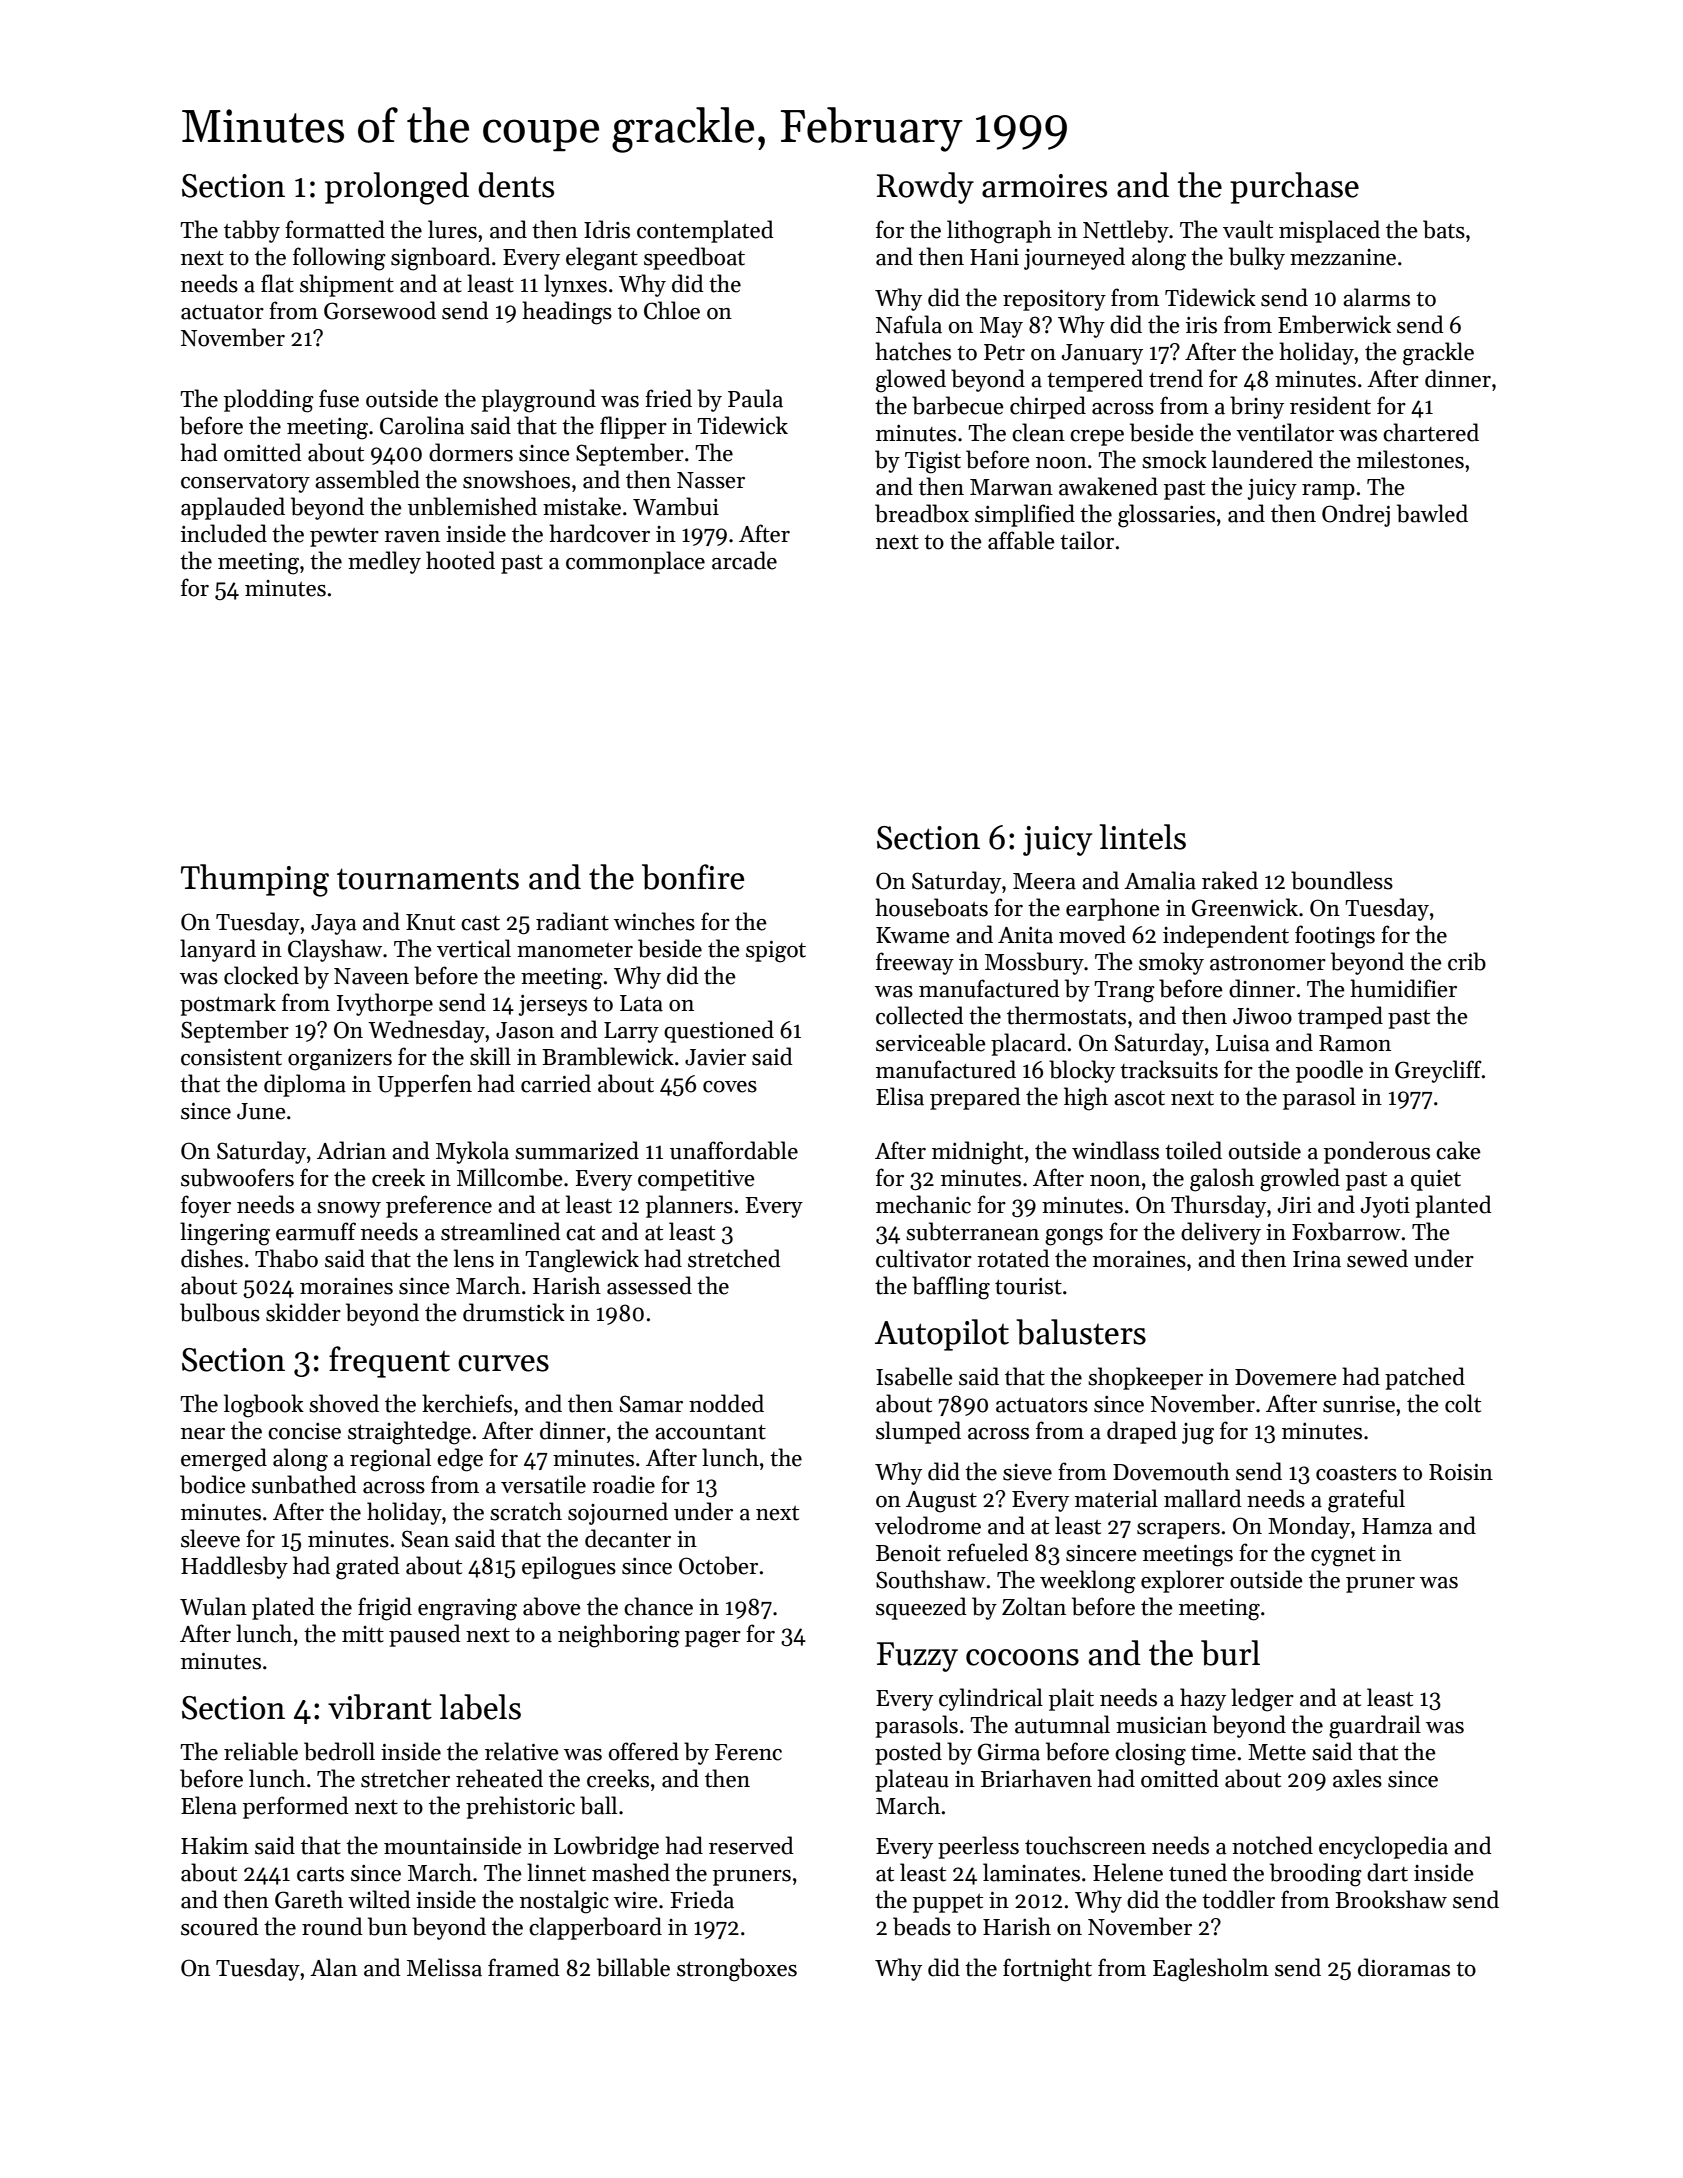 The height and width of the screenshot is (2178, 1683). What do you see at coordinates (925, 188) in the screenshot?
I see `Rowdy` at bounding box center [925, 188].
